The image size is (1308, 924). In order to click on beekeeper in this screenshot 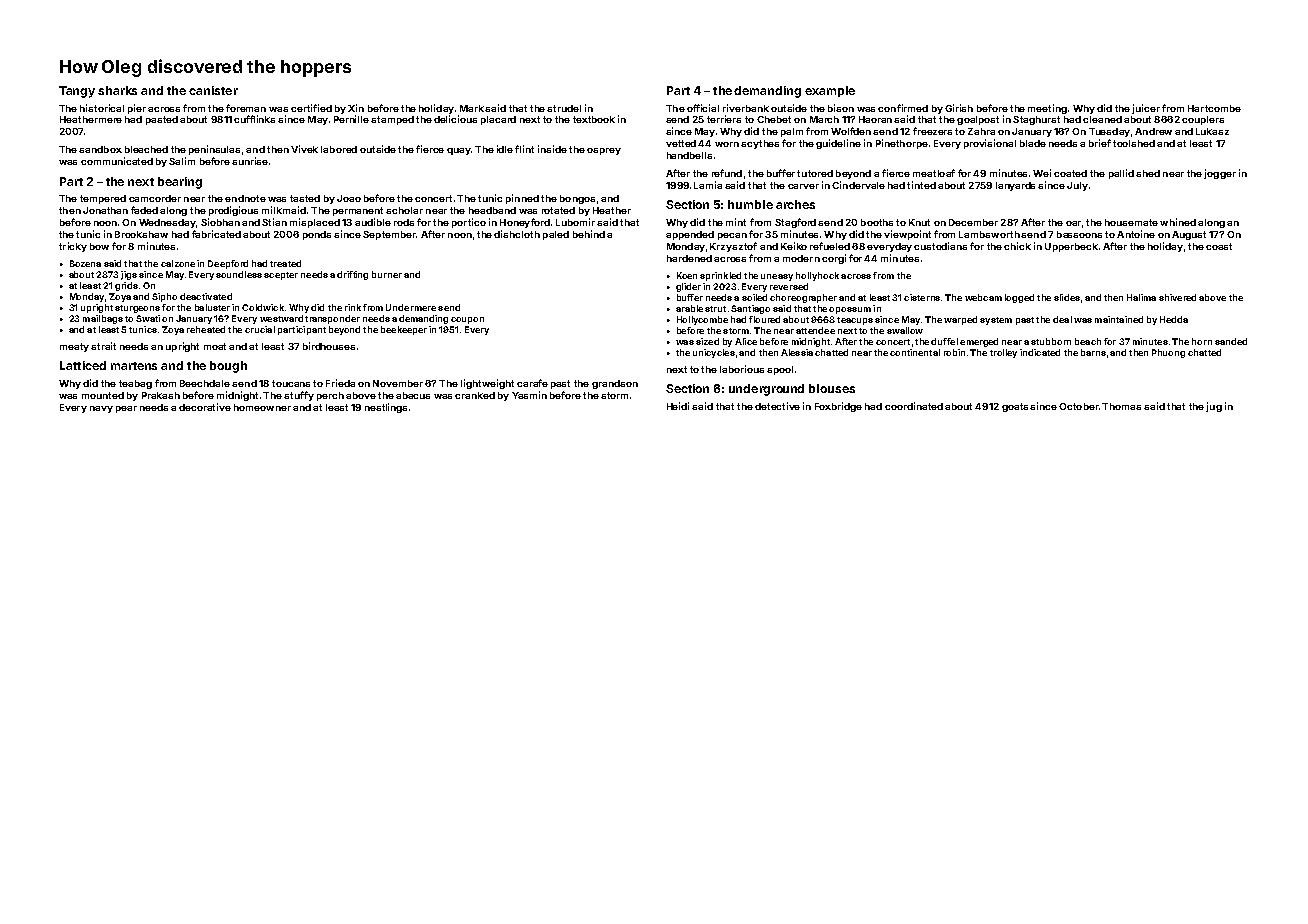, I will do `click(404, 330)`.
